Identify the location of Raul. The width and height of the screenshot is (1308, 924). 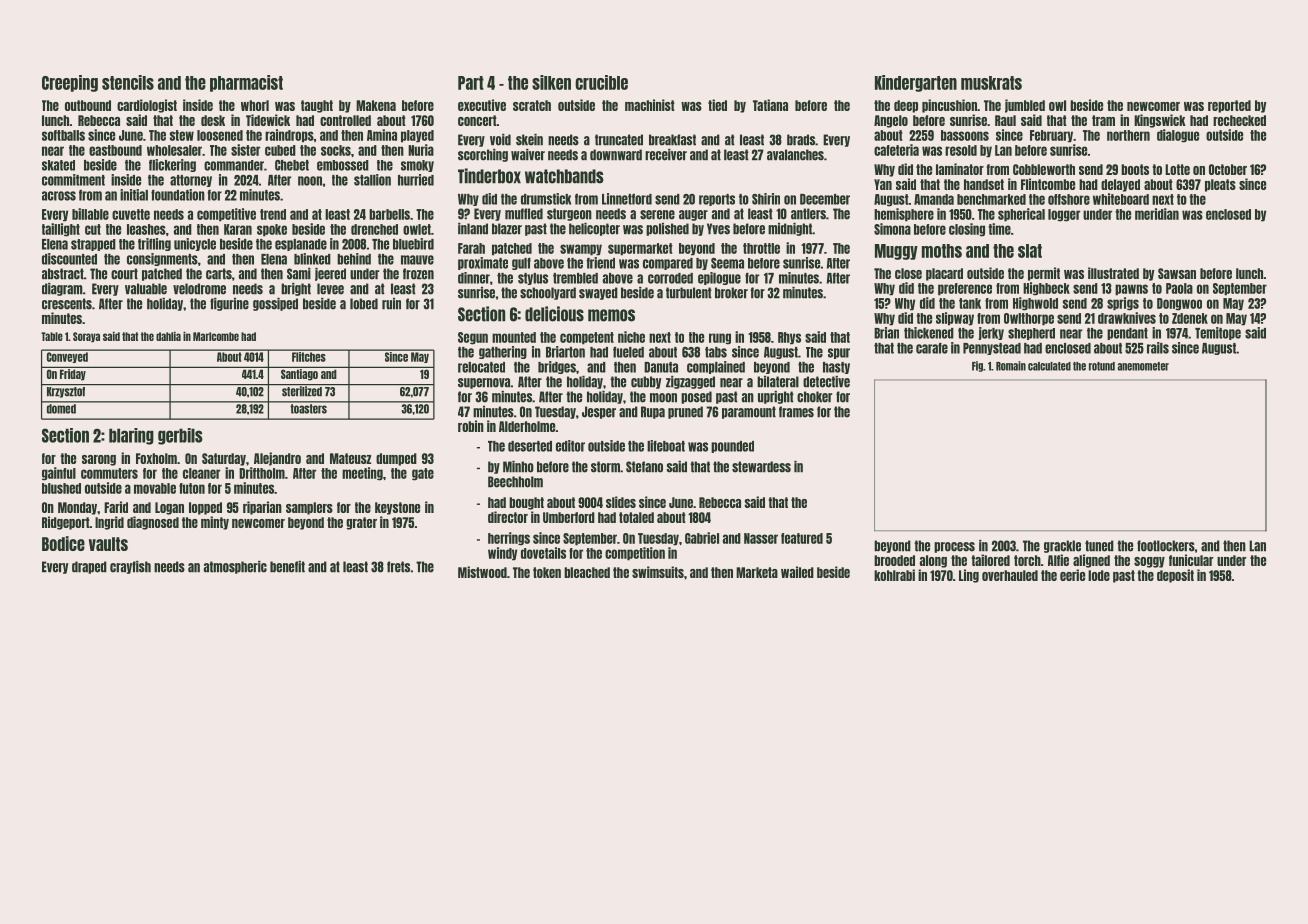
(1005, 120).
